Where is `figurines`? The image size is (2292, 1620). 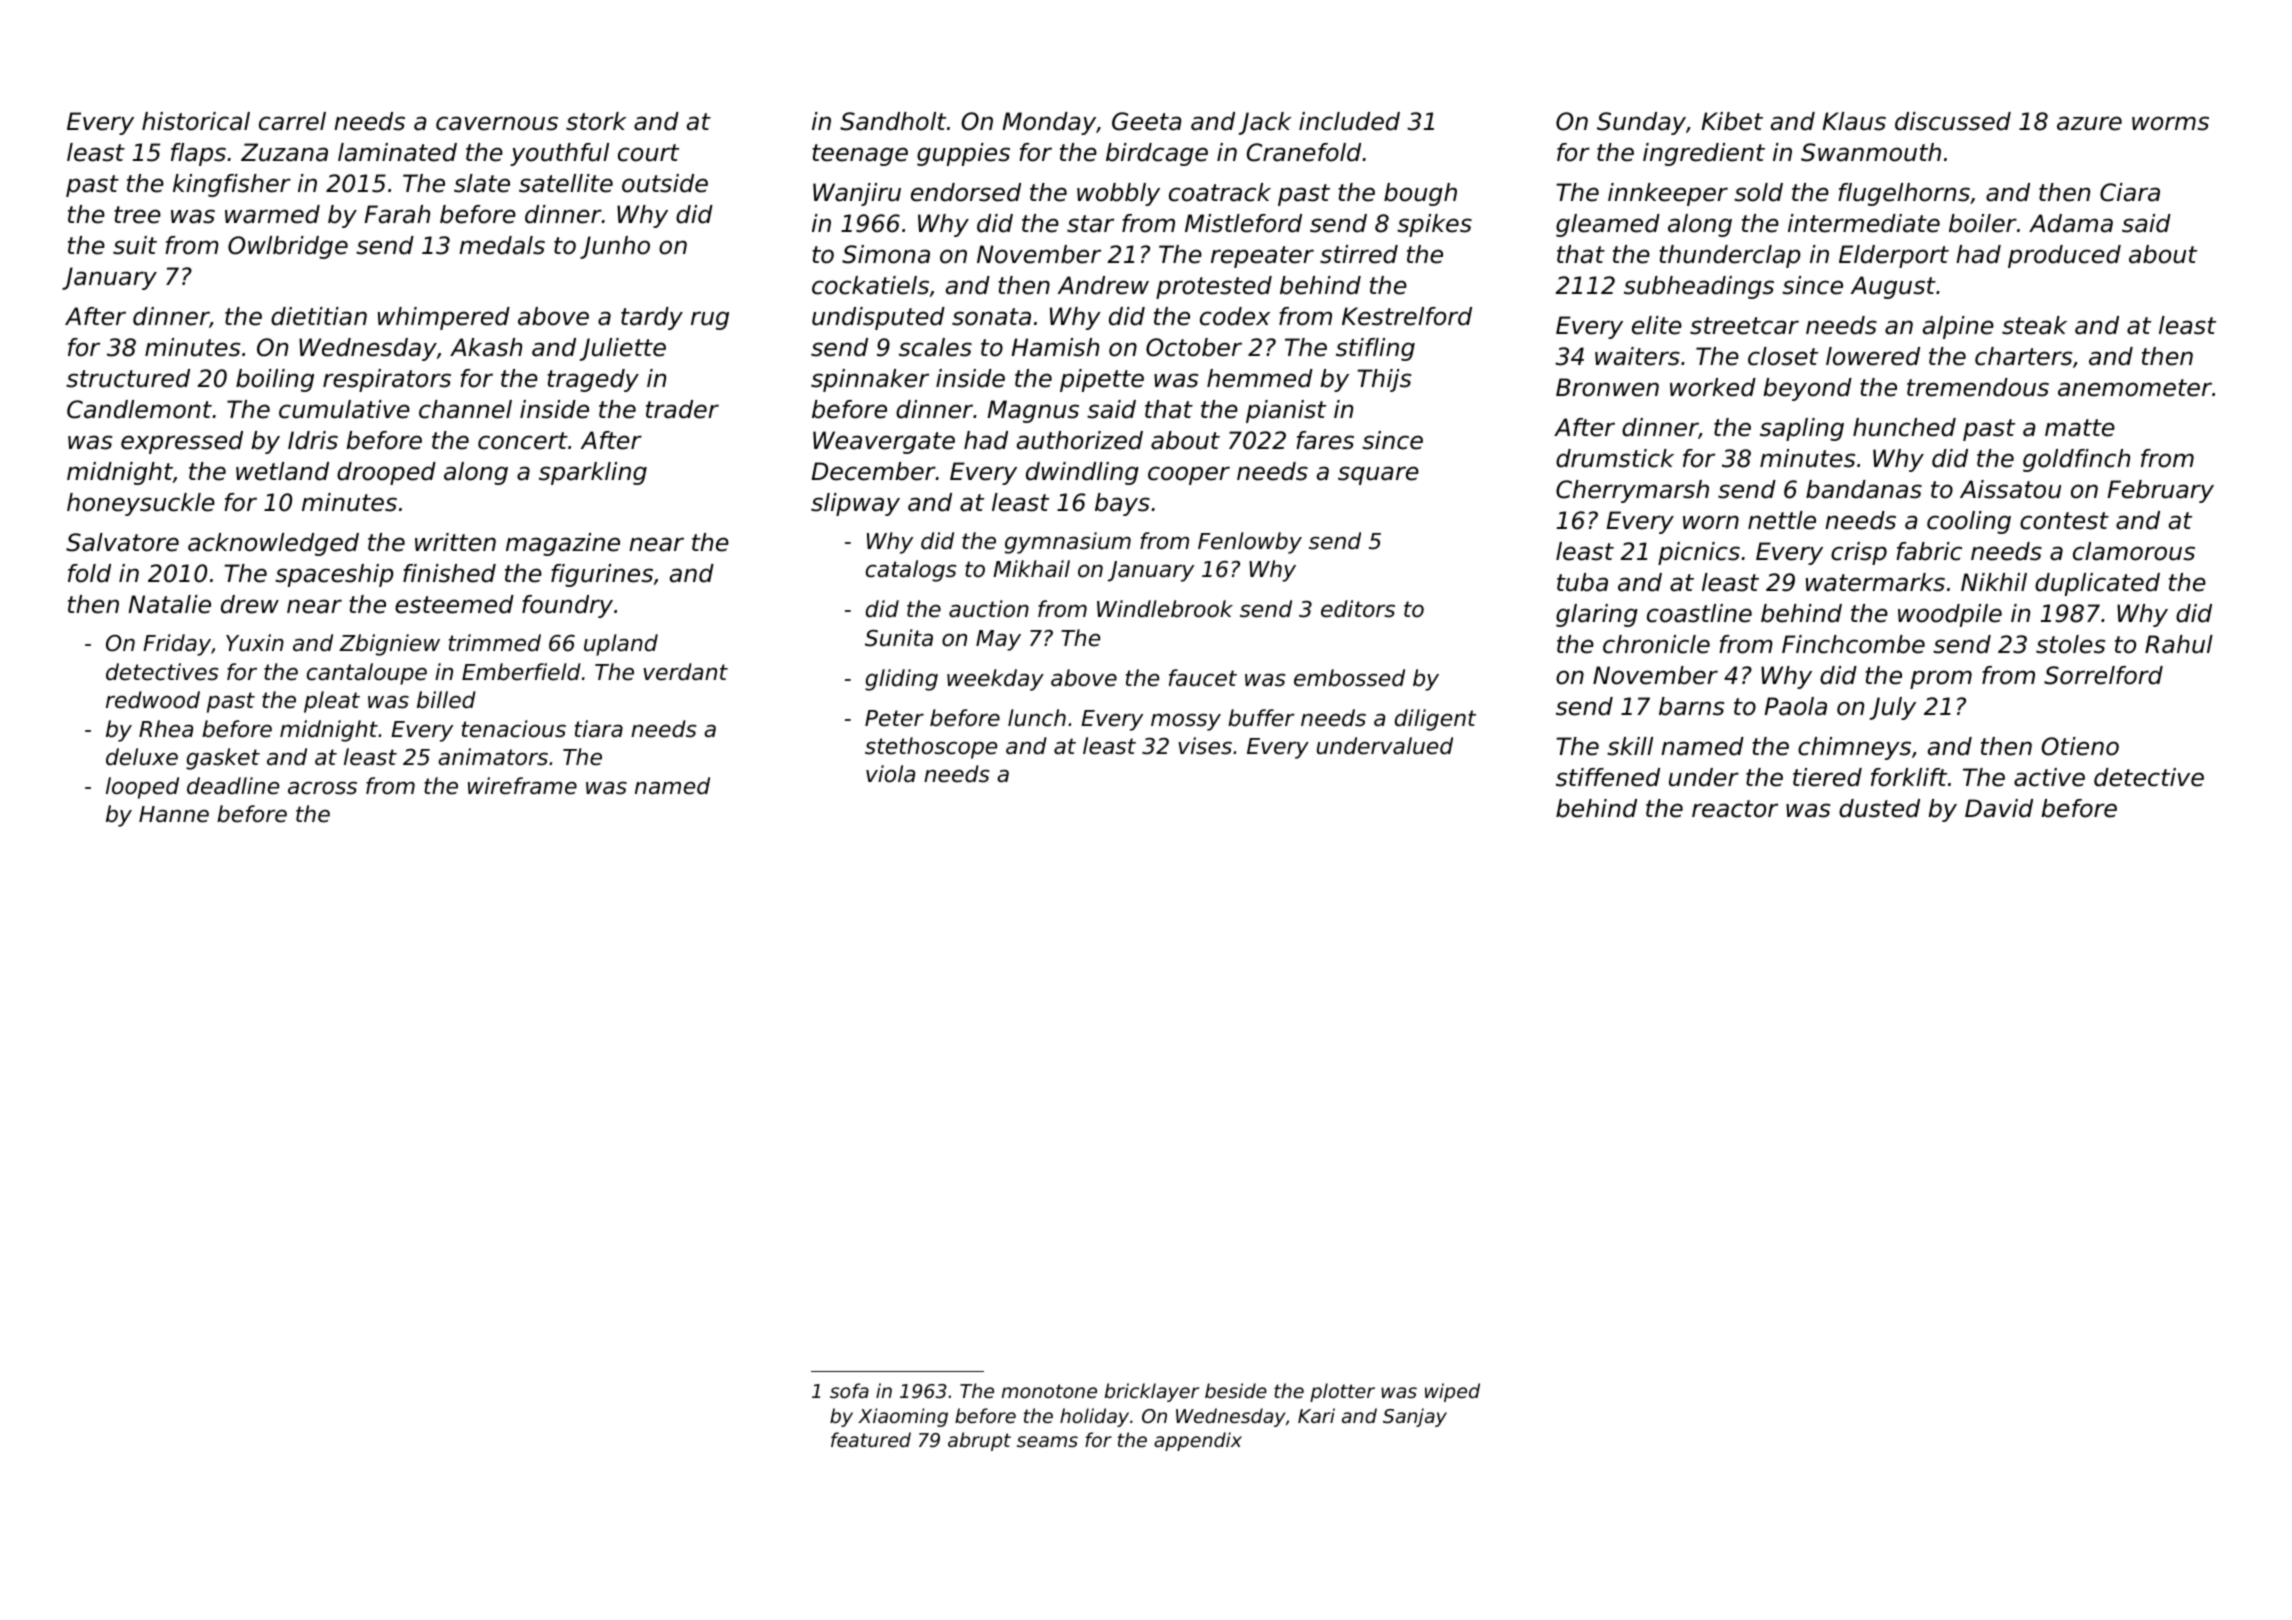
figurines is located at coordinates (602, 575).
